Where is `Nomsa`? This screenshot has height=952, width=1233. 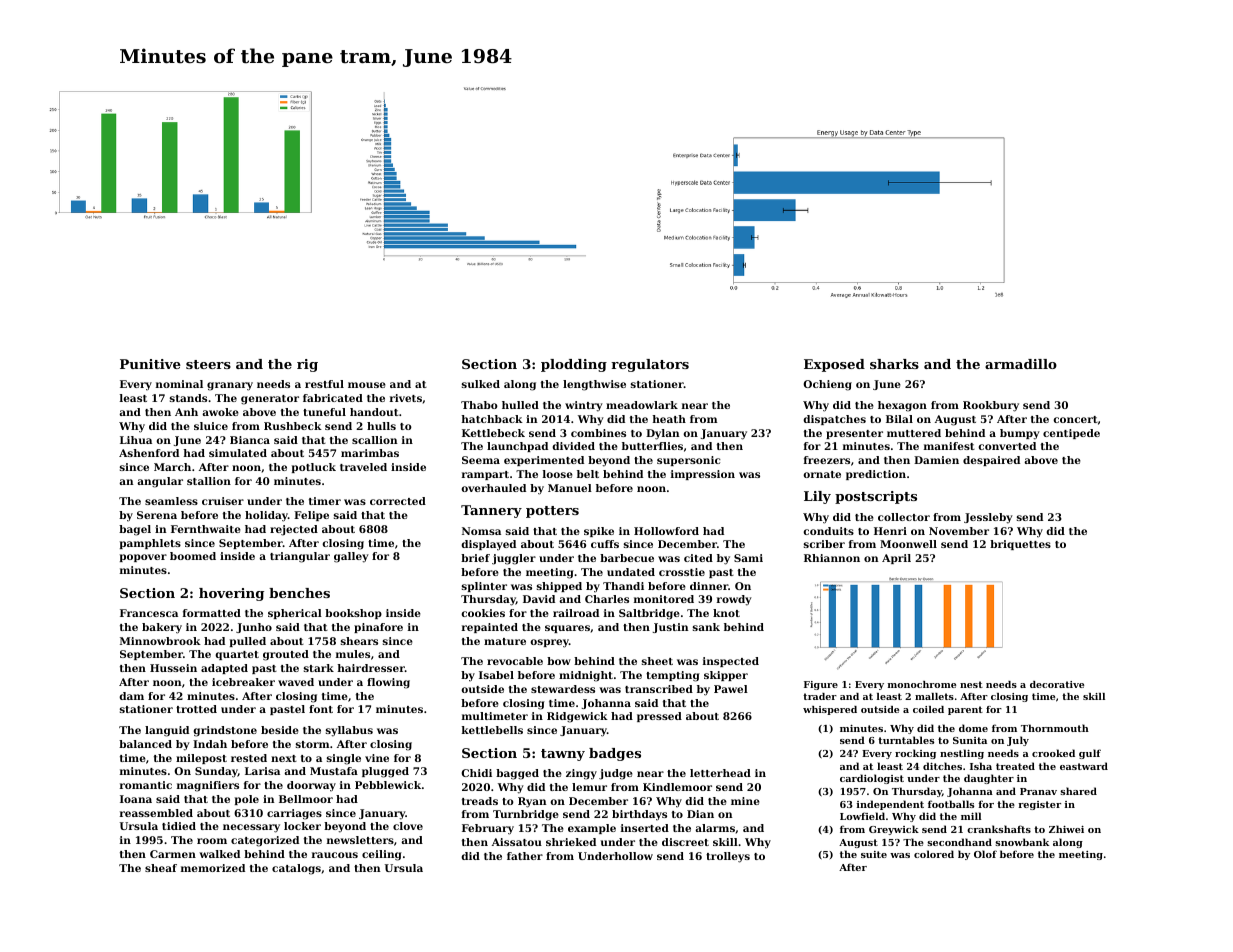
Nomsa is located at coordinates (481, 531).
